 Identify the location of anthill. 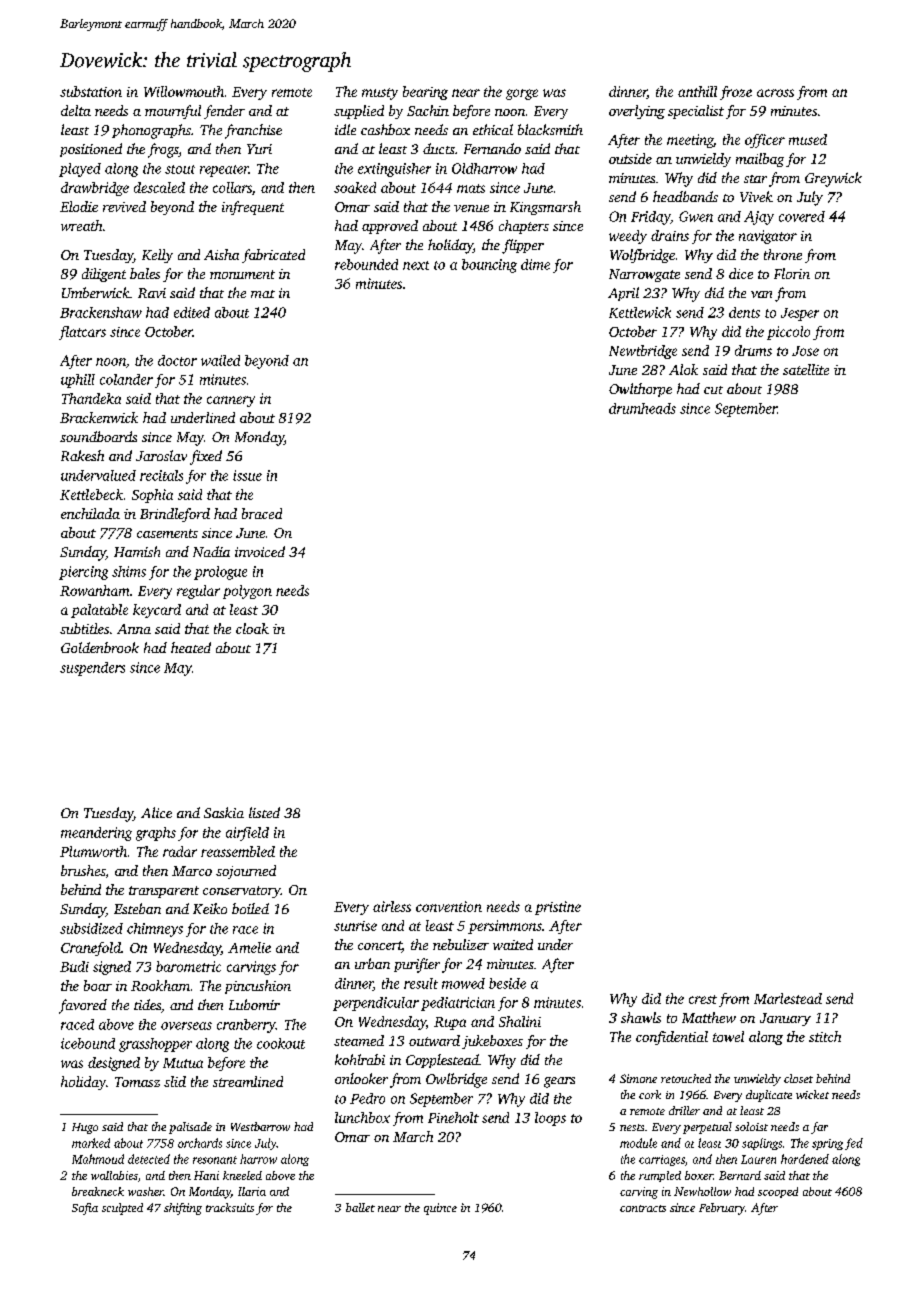
(697, 91).
